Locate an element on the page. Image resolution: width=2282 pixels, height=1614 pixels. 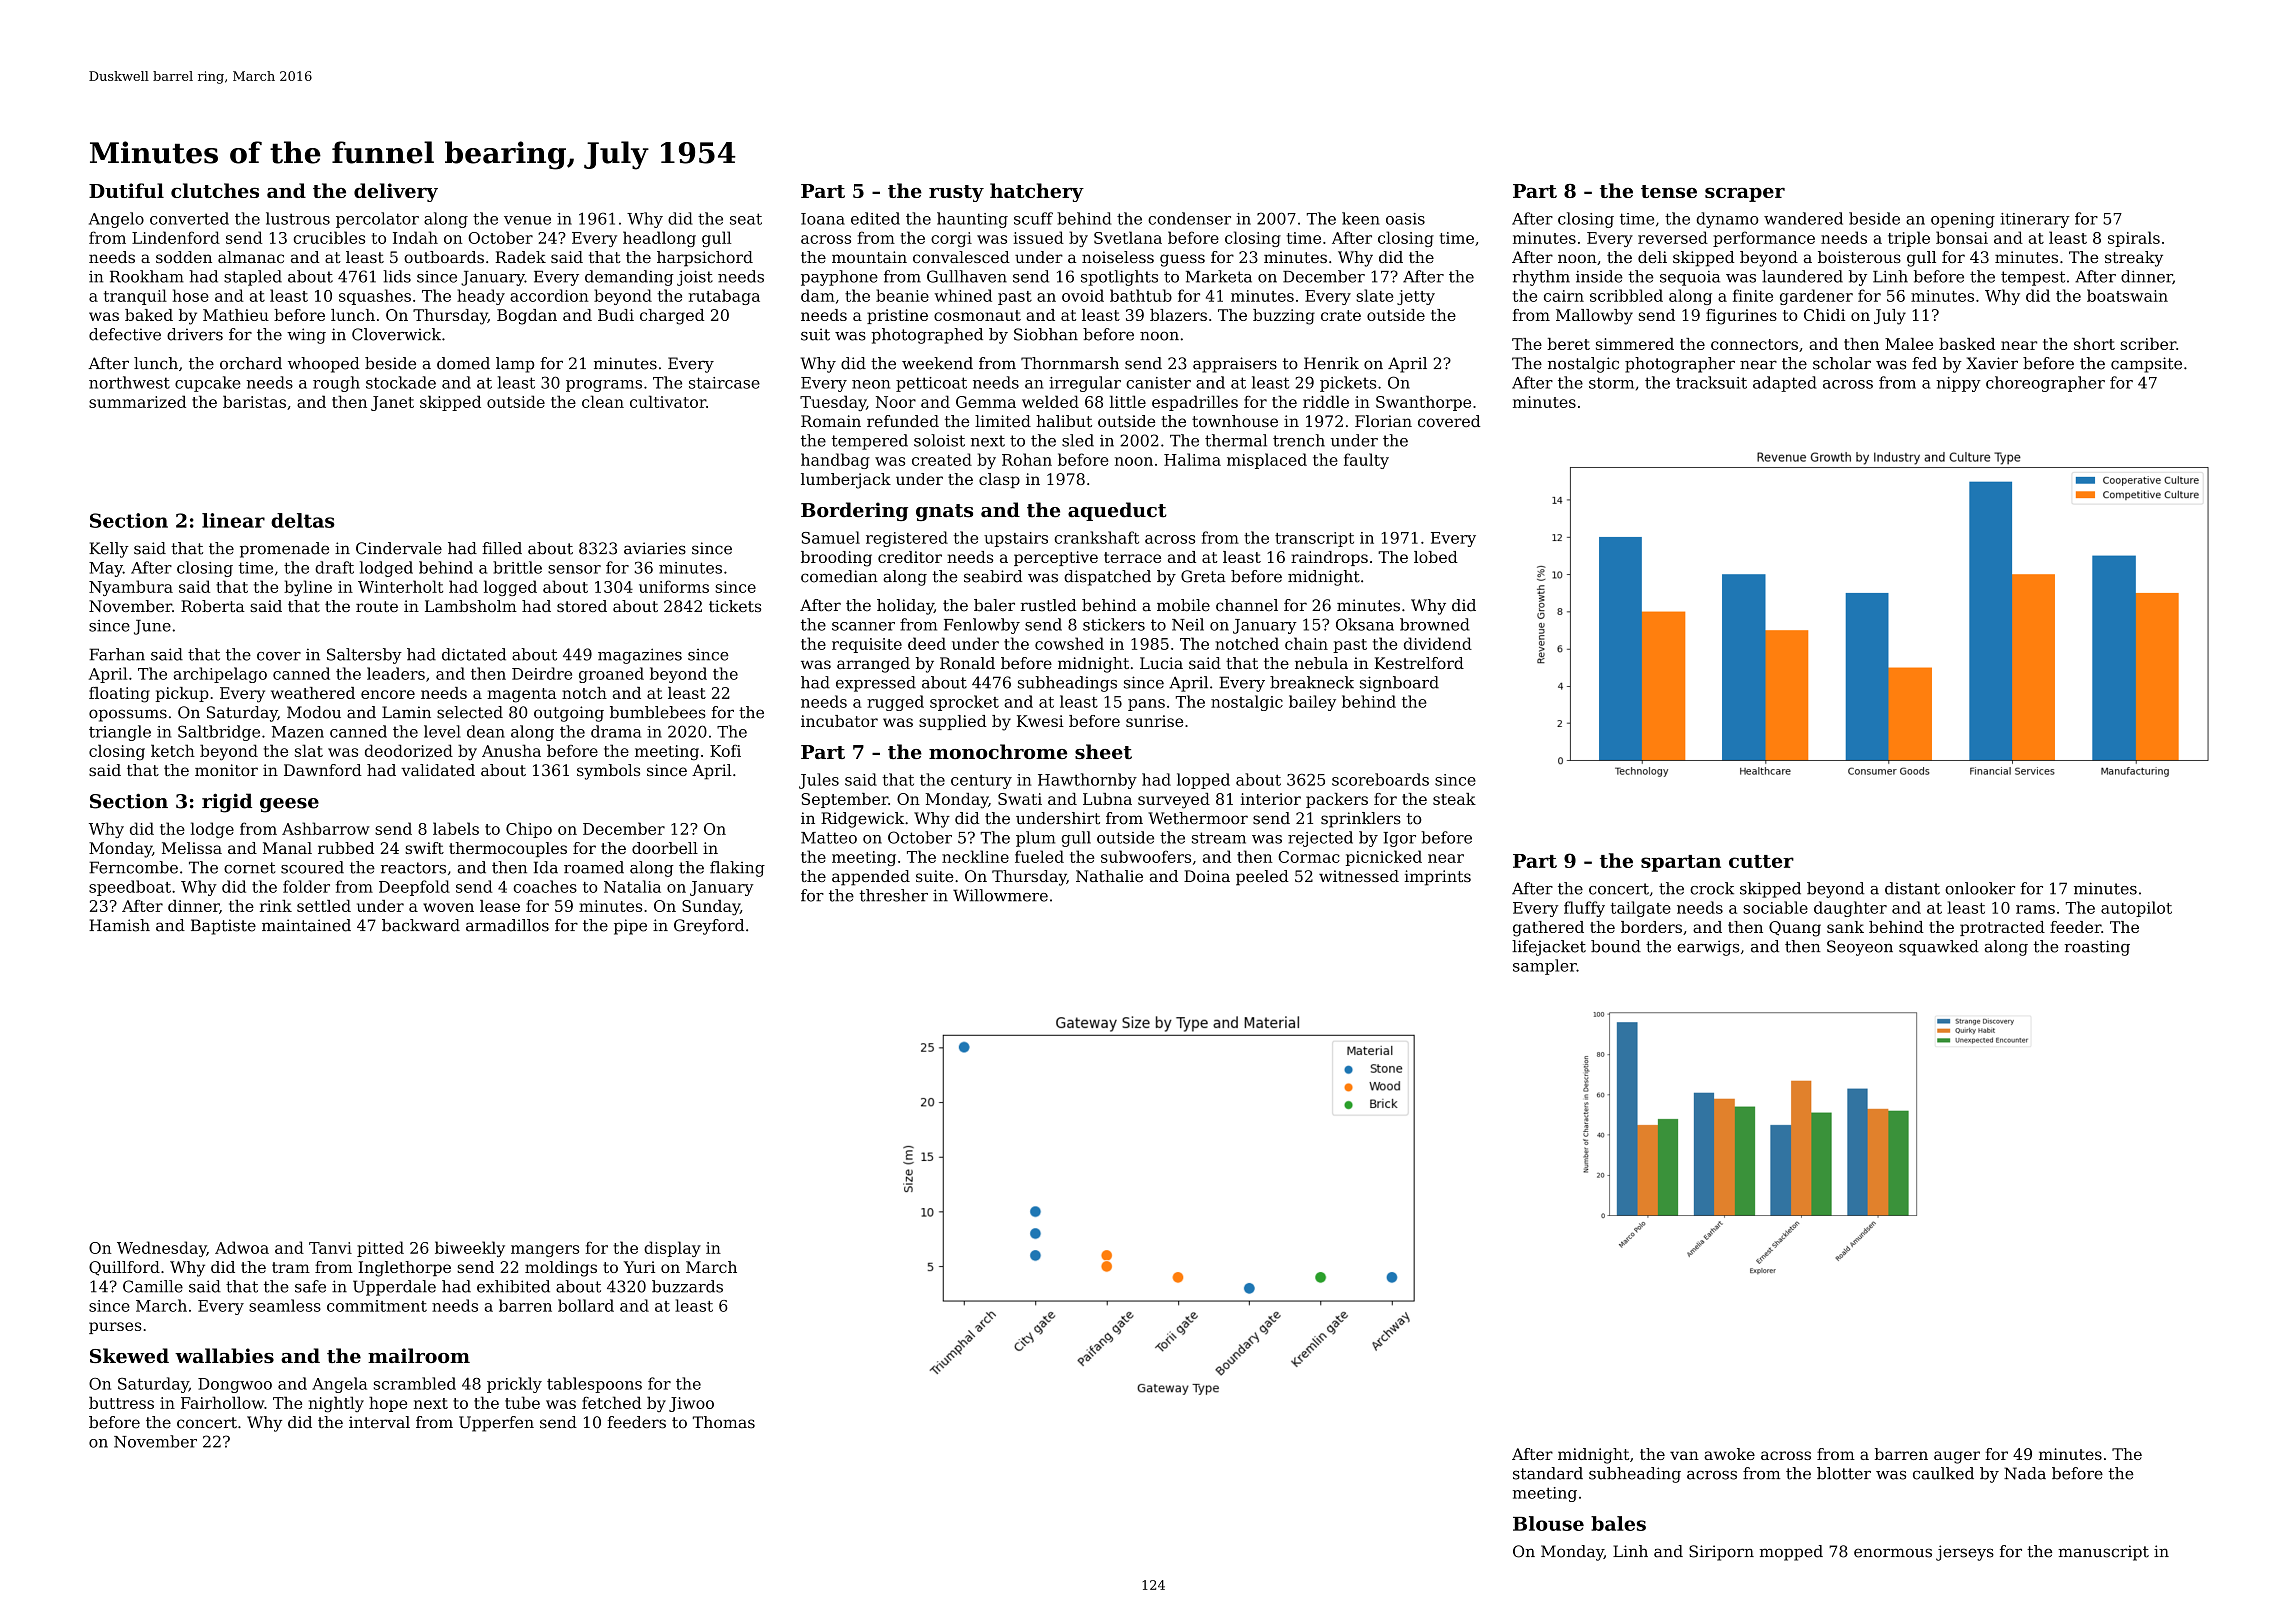
Thomas is located at coordinates (724, 1422).
